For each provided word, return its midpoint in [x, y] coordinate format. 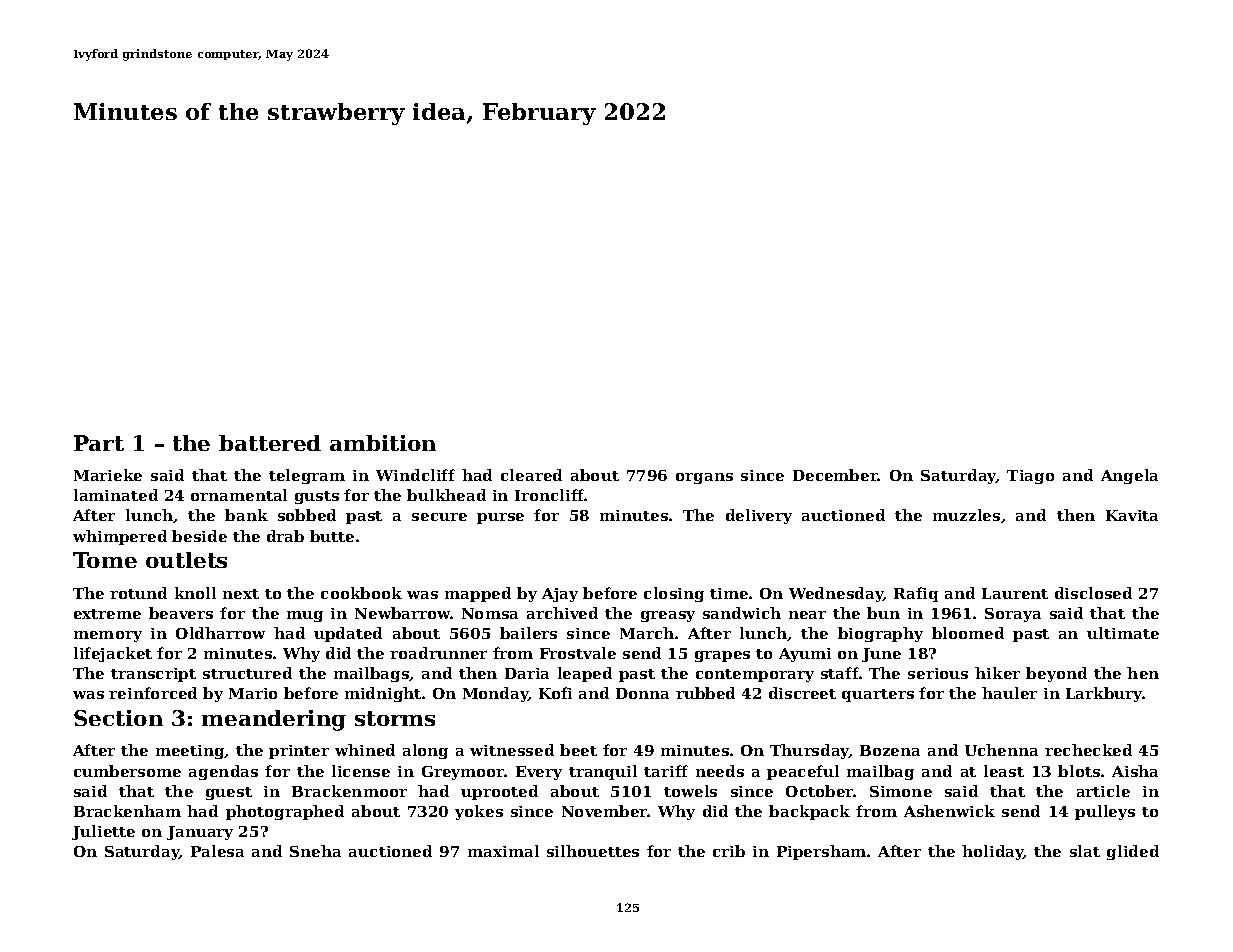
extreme [107, 614]
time [729, 593]
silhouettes [593, 851]
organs [704, 478]
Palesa [217, 851]
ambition [383, 443]
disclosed [1093, 593]
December [835, 475]
